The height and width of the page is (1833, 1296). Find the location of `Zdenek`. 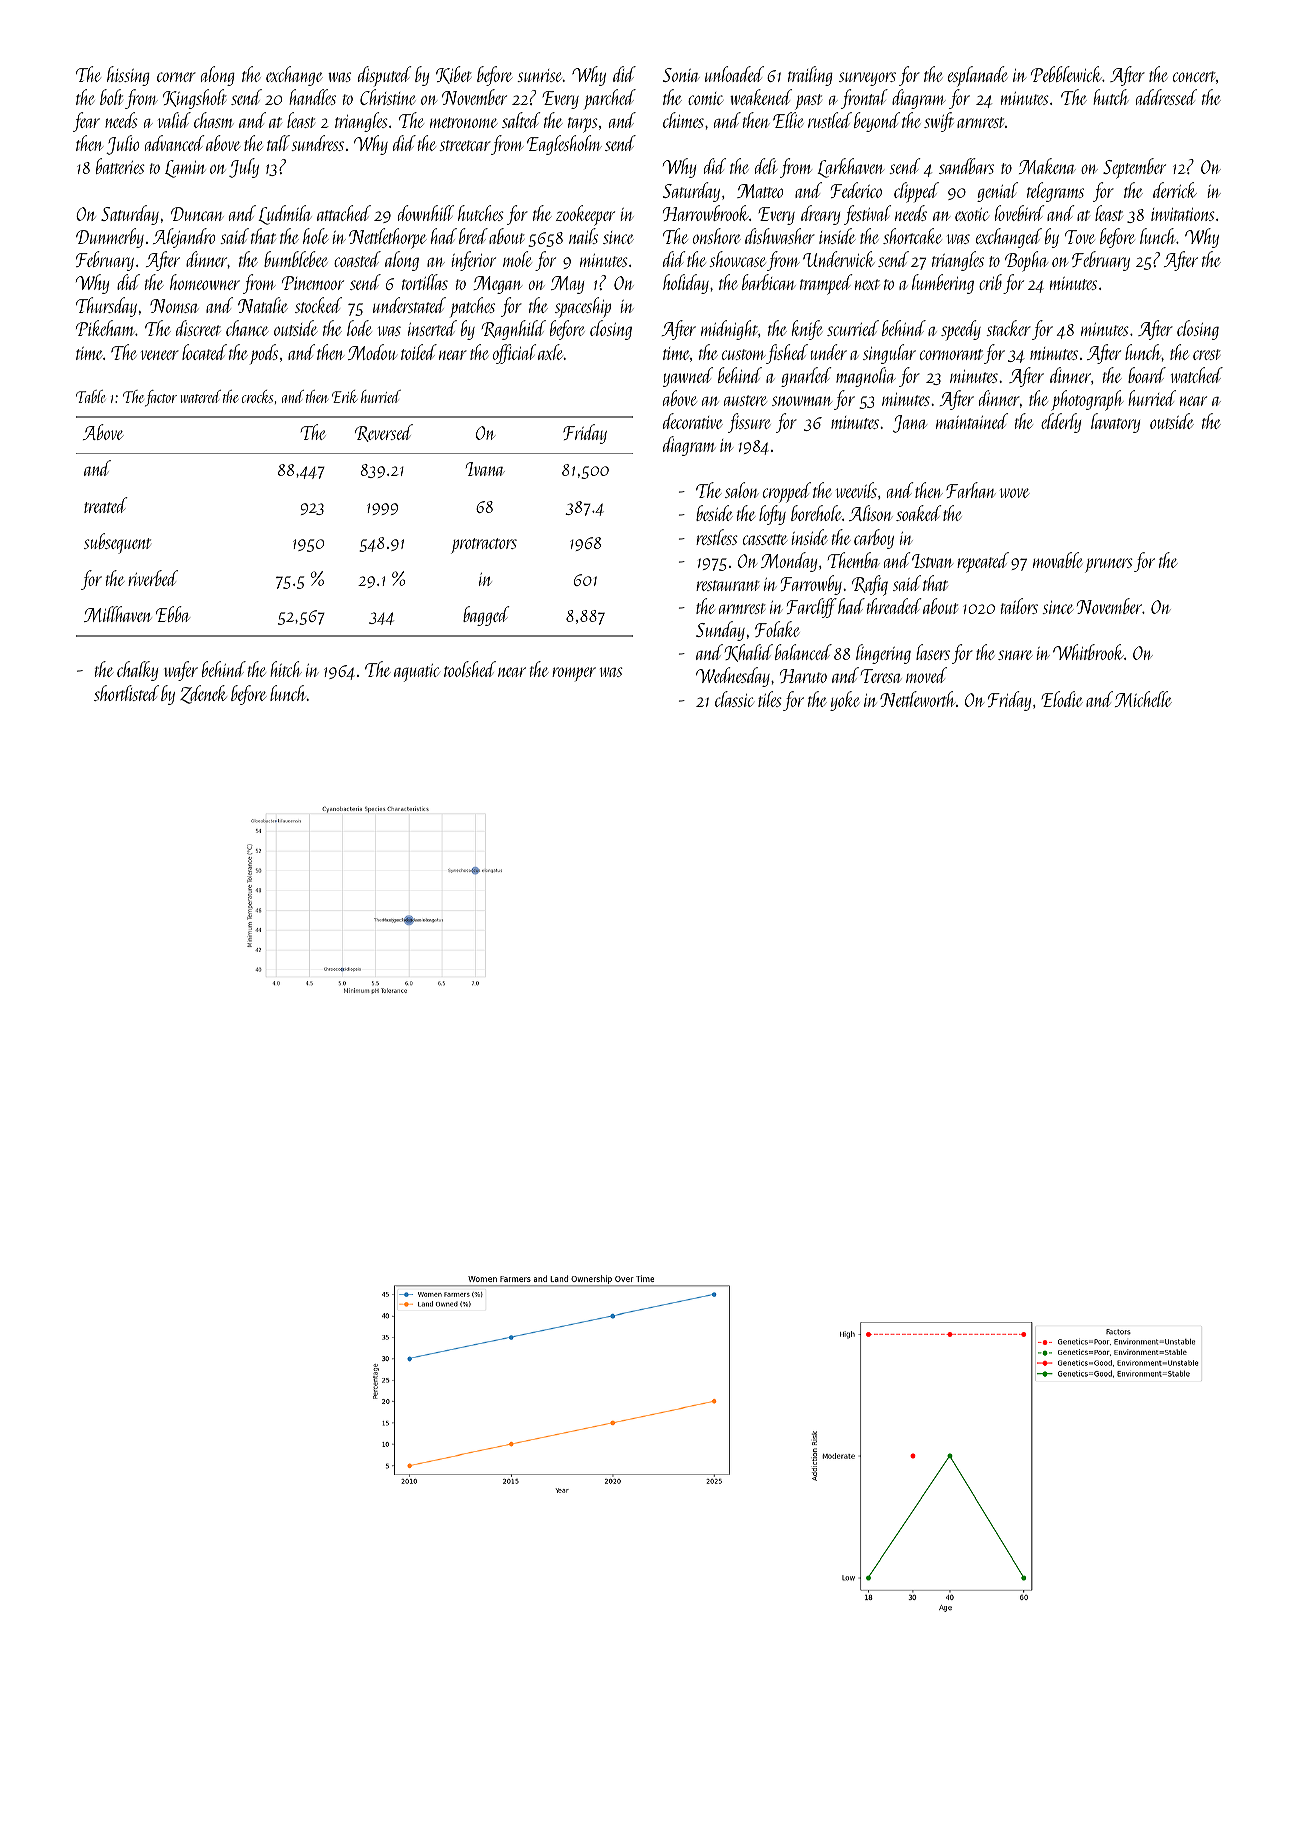

Zdenek is located at coordinates (203, 694).
